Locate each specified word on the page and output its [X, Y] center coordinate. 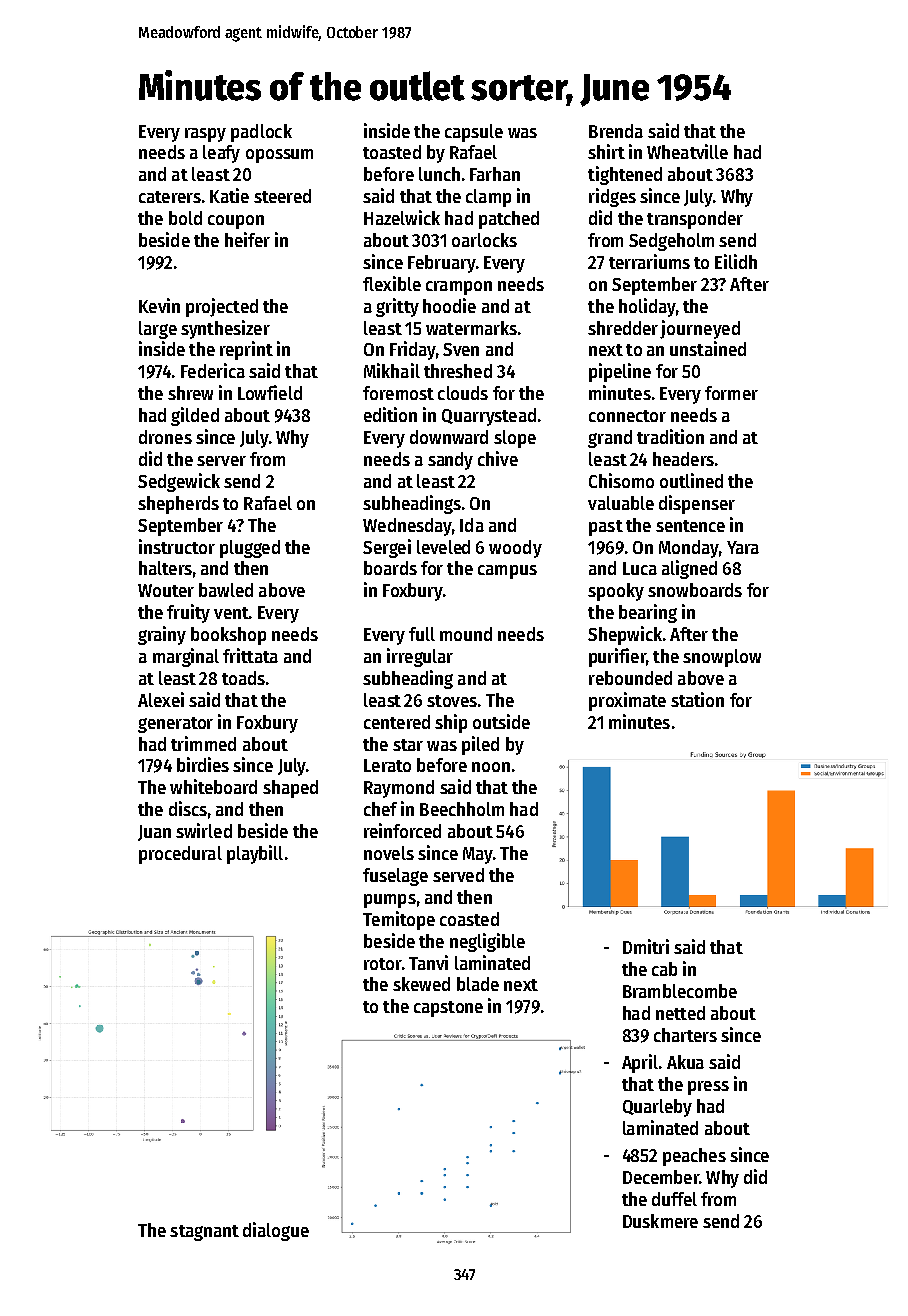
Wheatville [687, 151]
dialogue [276, 1231]
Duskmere [660, 1221]
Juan [154, 833]
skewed [421, 984]
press [708, 1088]
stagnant [204, 1233]
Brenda [616, 131]
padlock [261, 133]
